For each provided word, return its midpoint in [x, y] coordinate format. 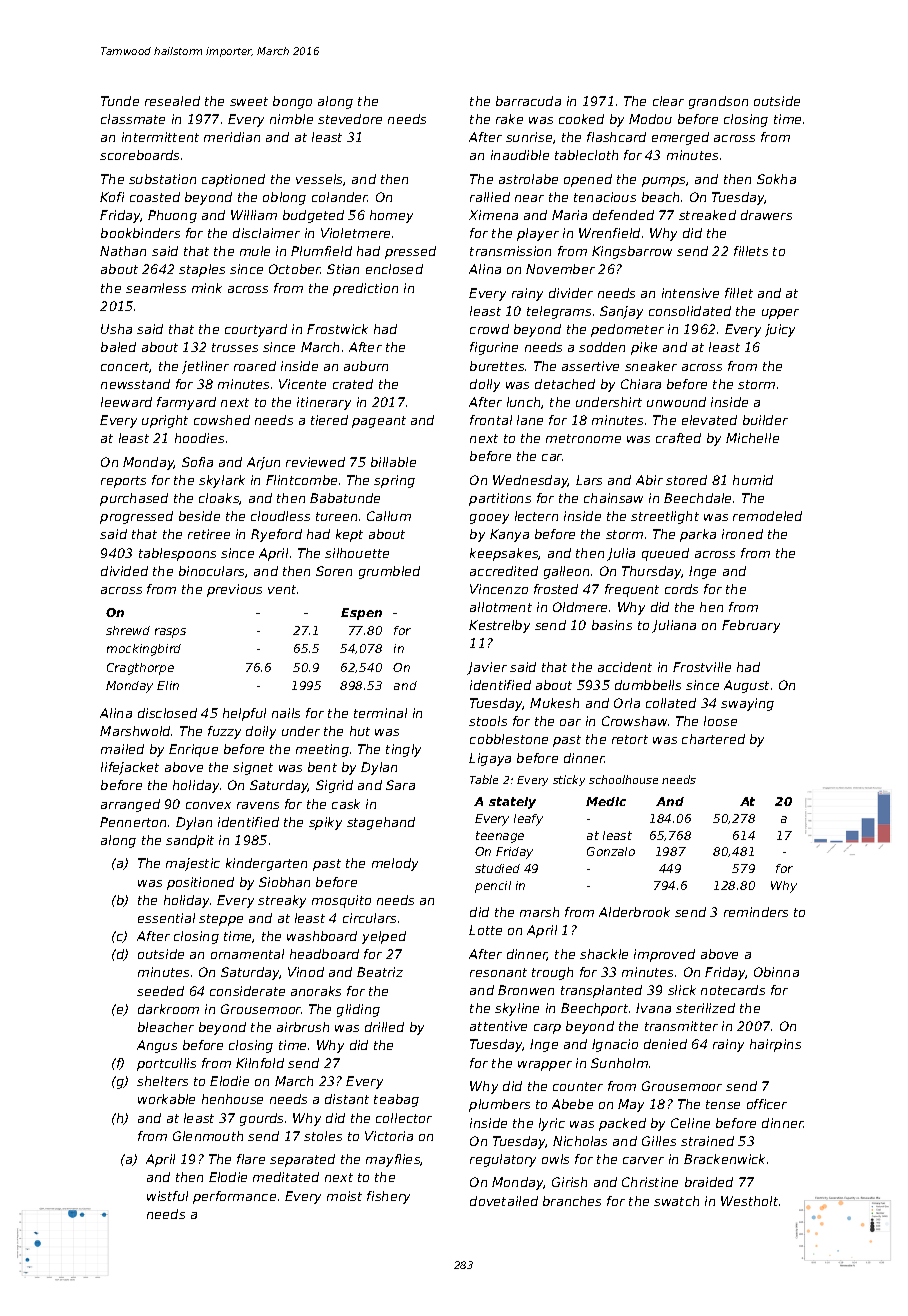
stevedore [350, 119]
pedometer [627, 330]
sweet [249, 101]
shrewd [128, 630]
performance [234, 1197]
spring [394, 481]
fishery [388, 1197]
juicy [780, 330]
